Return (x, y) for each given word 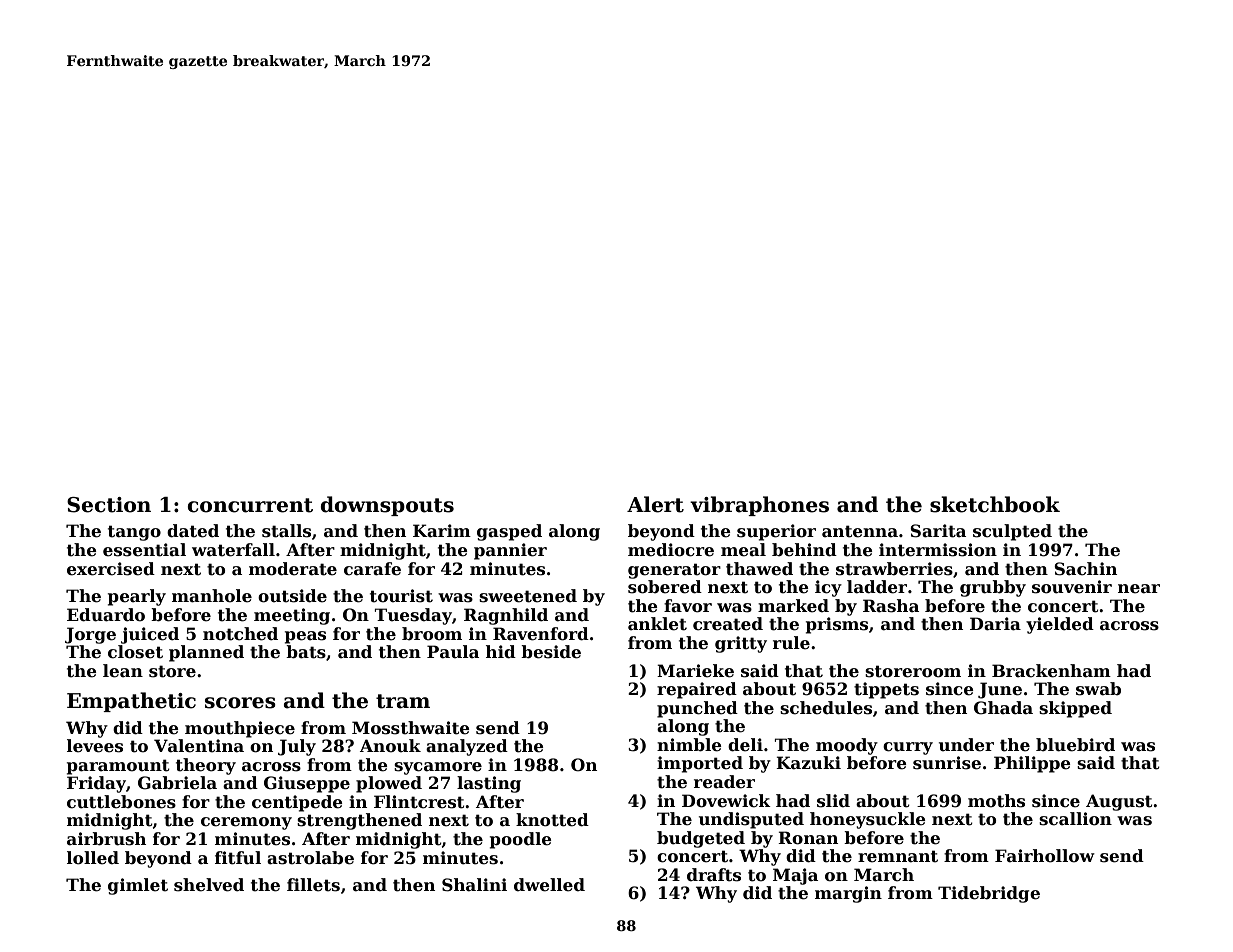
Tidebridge (989, 894)
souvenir (1072, 587)
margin (848, 894)
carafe (372, 569)
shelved (209, 885)
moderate (293, 569)
